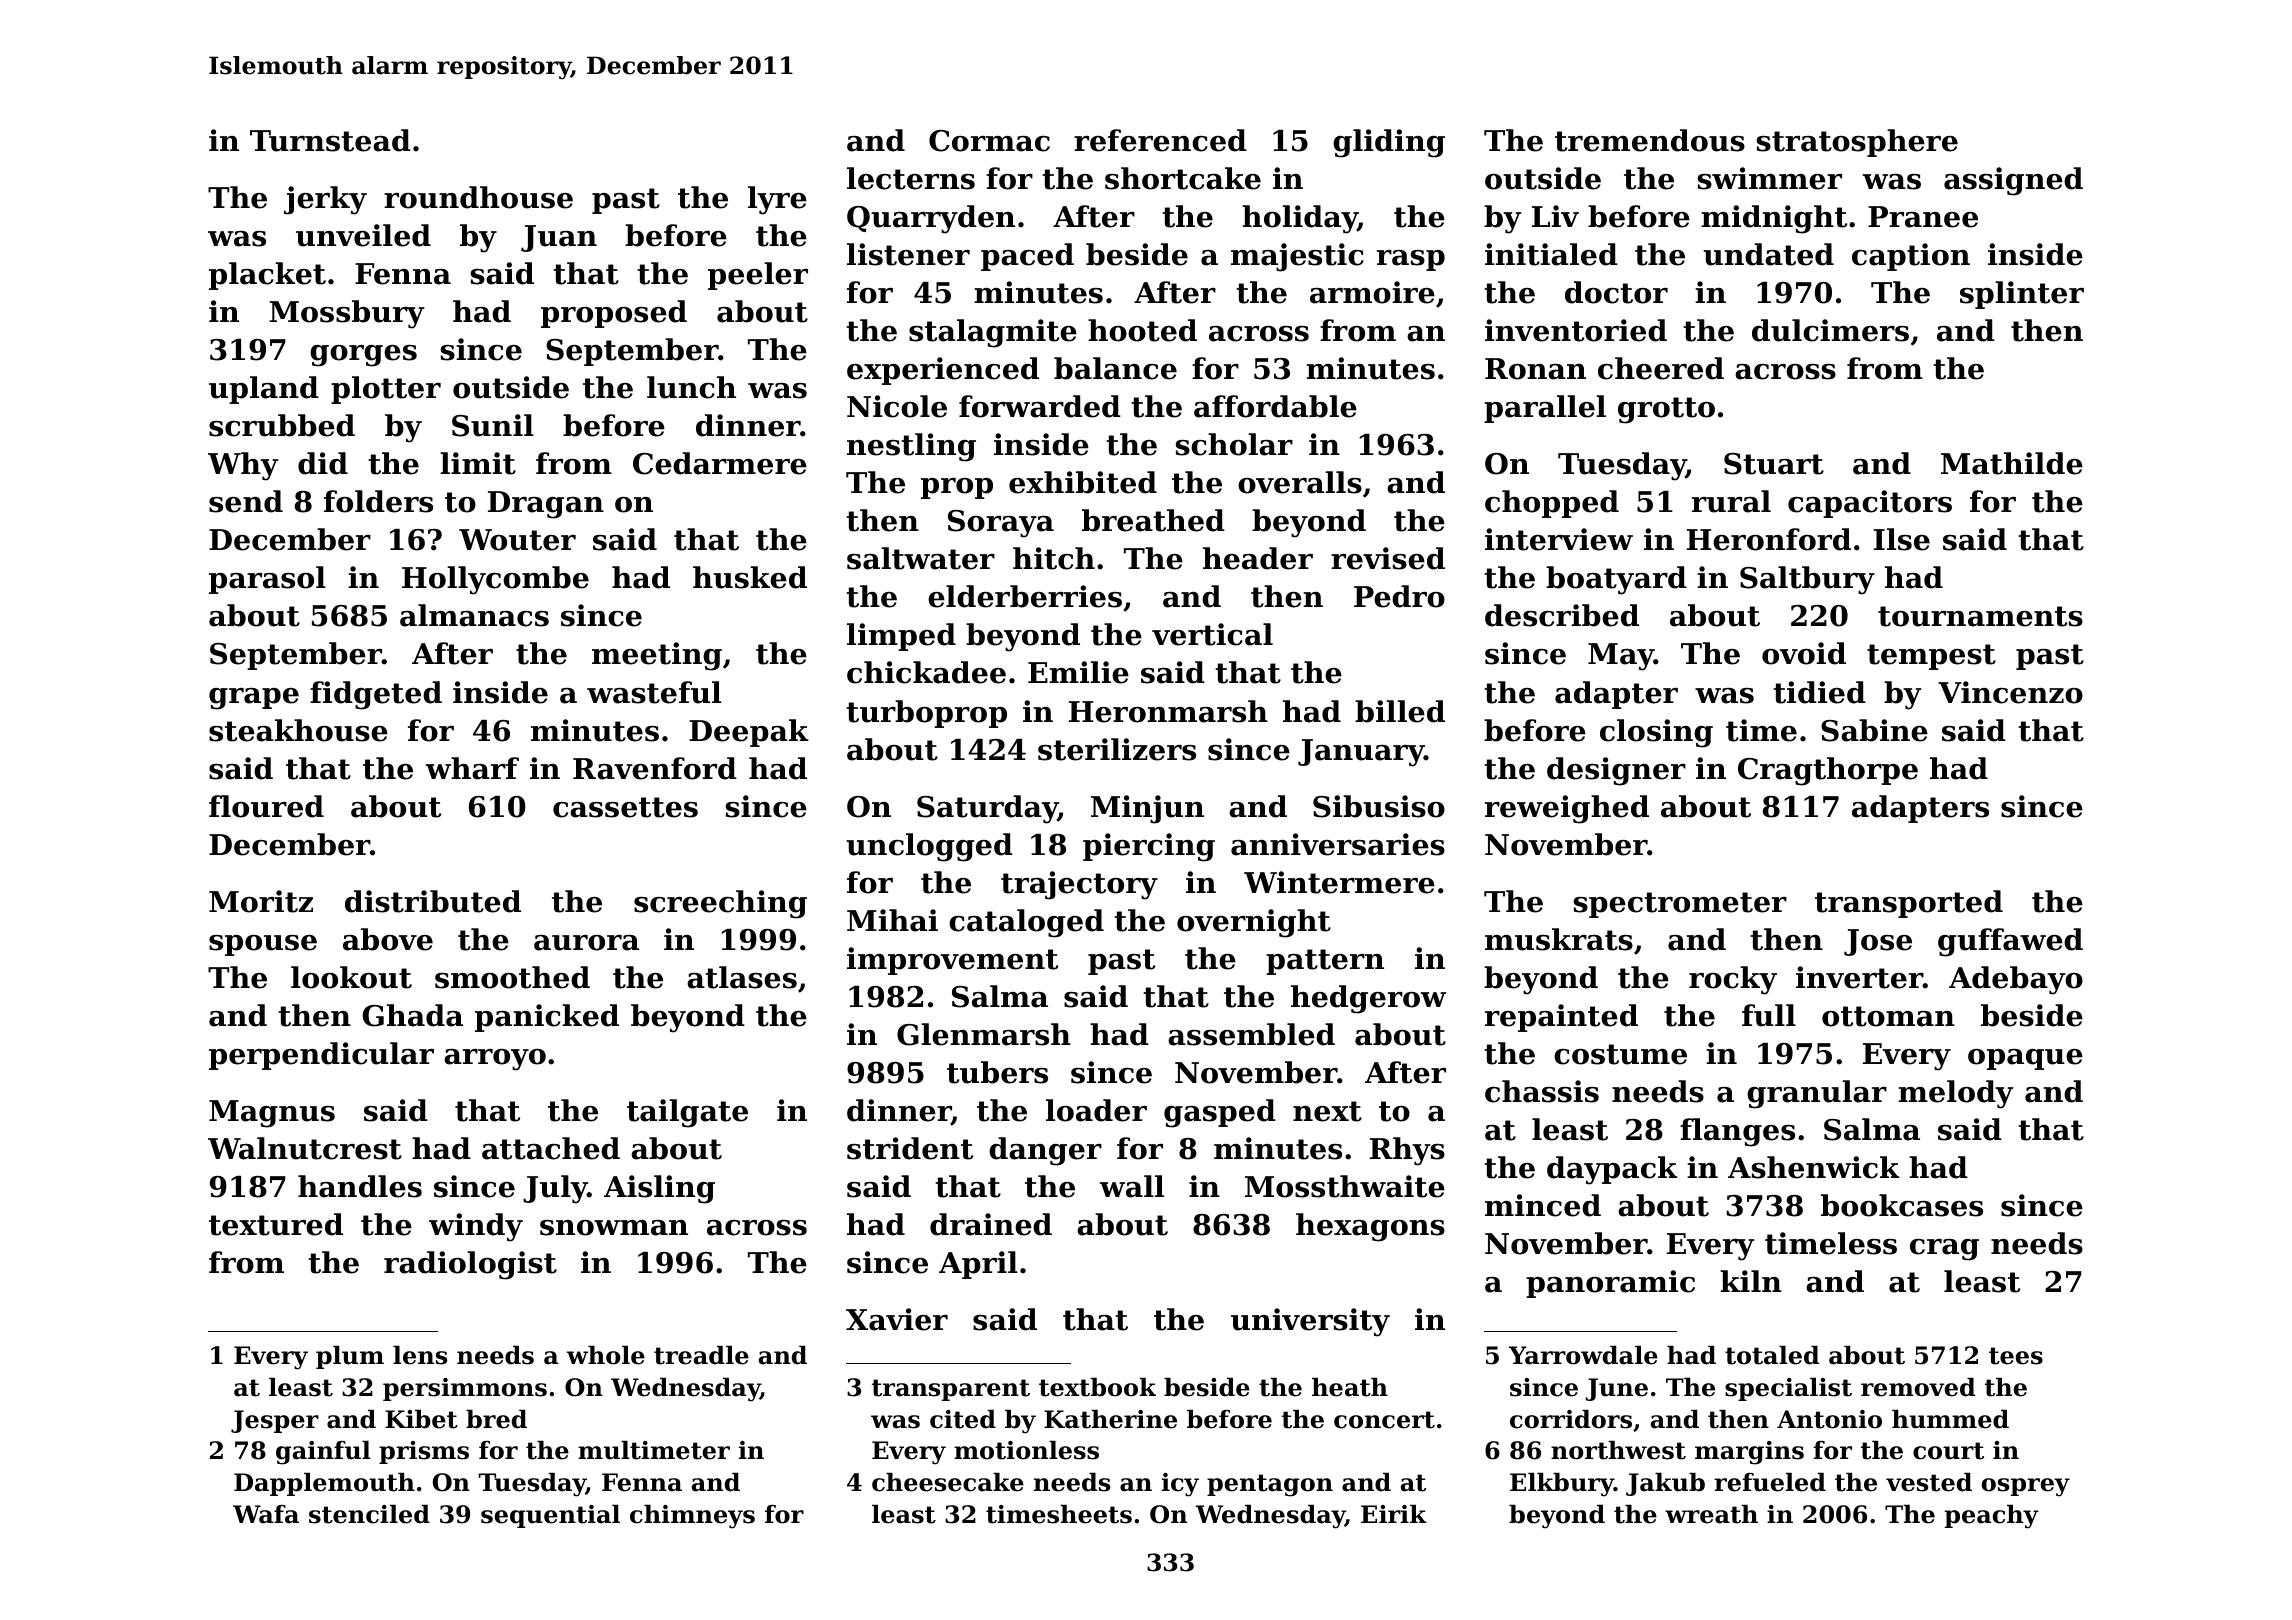  I want to click on overnight, so click(1254, 923).
